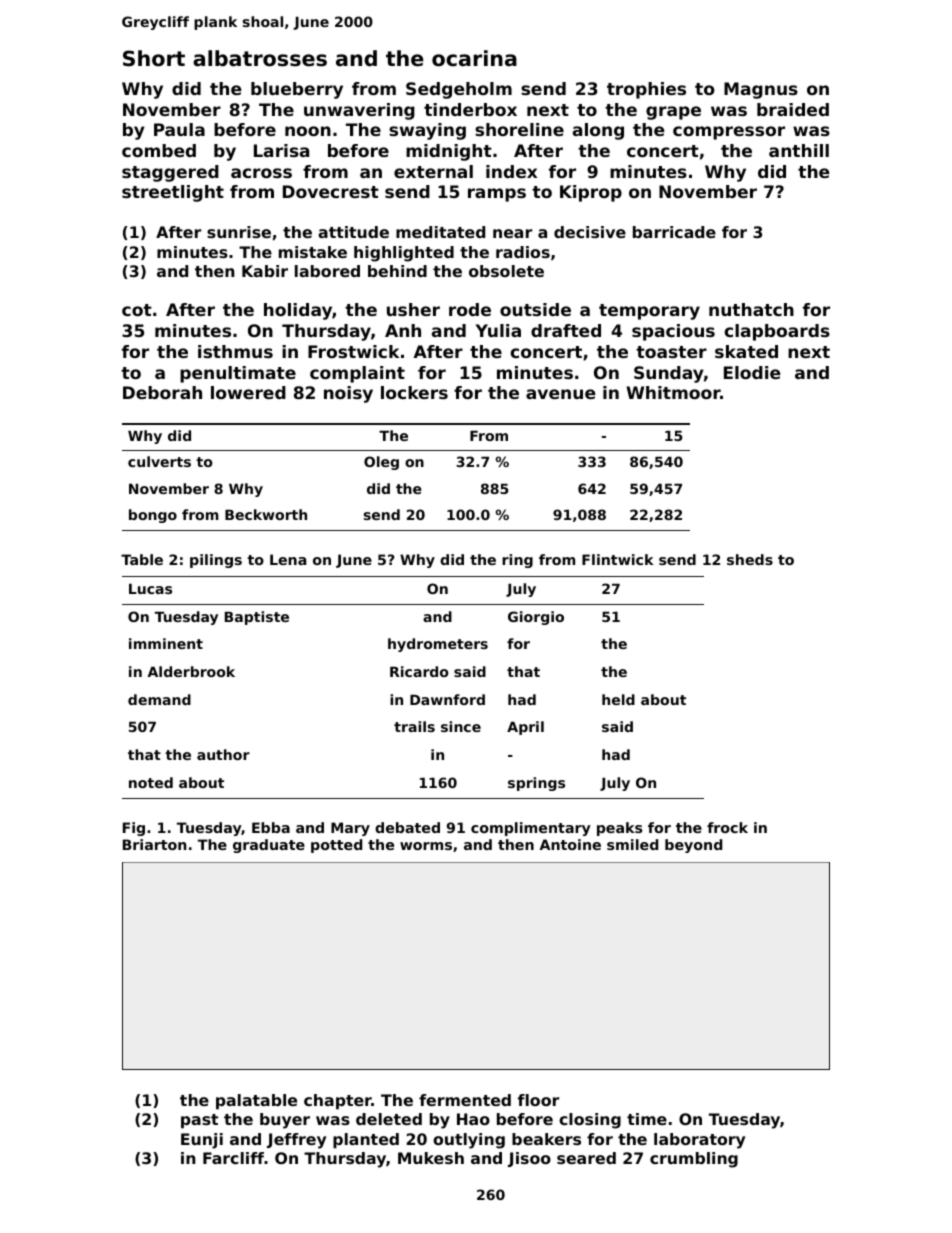  Describe the element at coordinates (216, 561) in the screenshot. I see `pilings` at that location.
